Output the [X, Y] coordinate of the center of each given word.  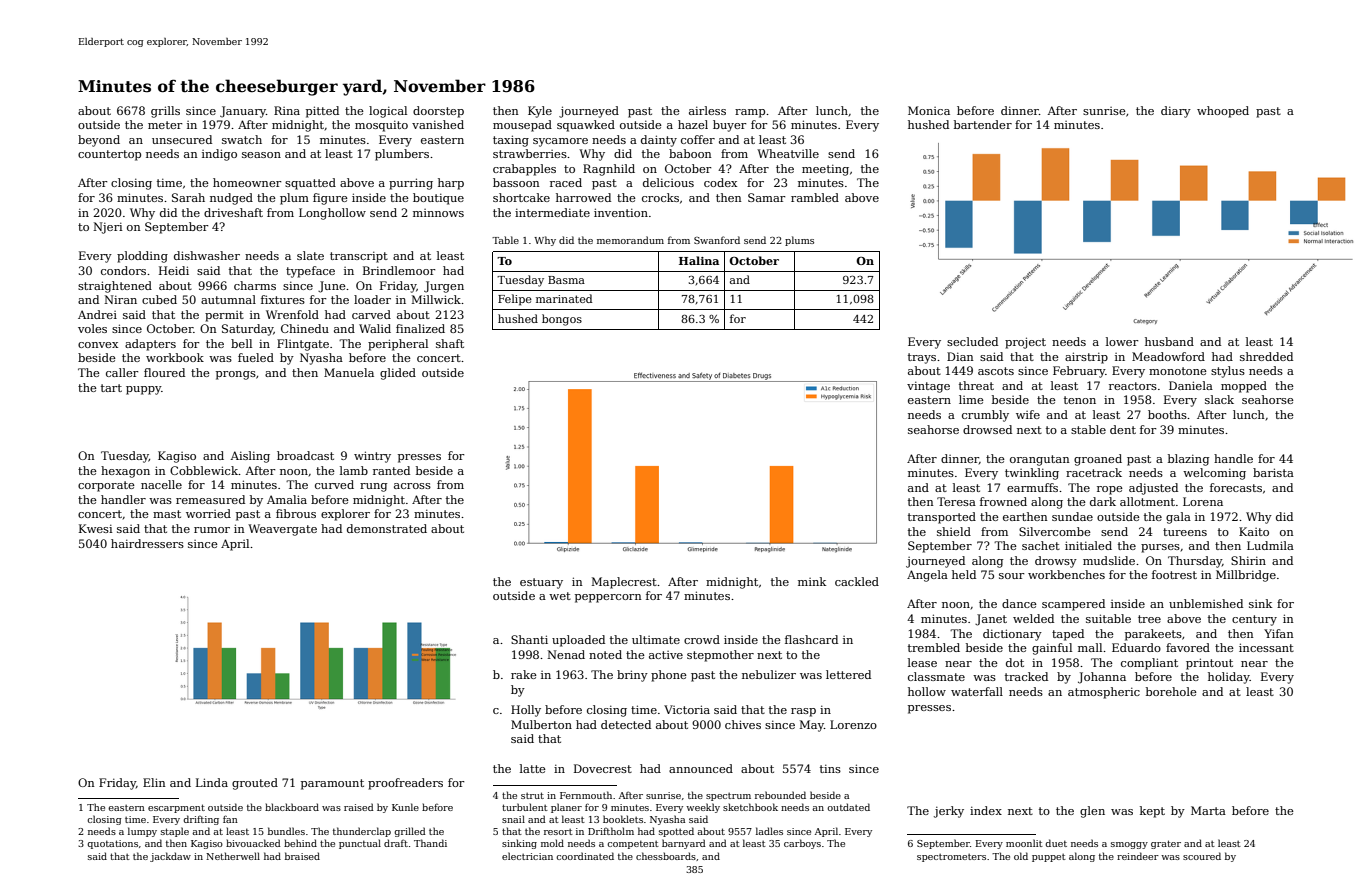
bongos [562, 320]
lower [1122, 341]
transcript [359, 257]
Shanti [529, 639]
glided [398, 374]
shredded [1266, 356]
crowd [702, 639]
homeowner [247, 182]
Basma [566, 280]
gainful [1052, 649]
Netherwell [233, 856]
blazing [1188, 460]
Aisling [250, 457]
